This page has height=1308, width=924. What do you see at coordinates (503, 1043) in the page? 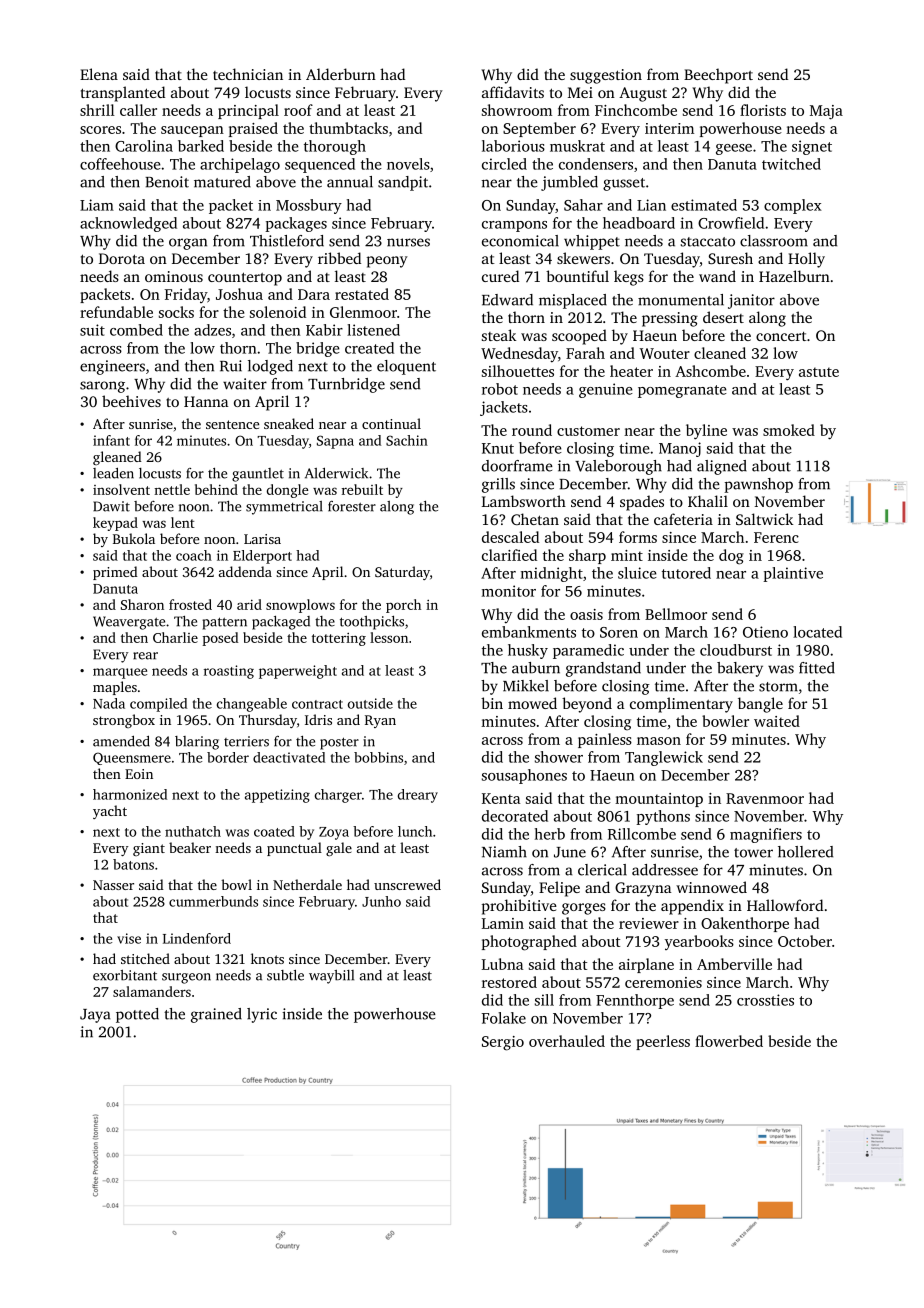
I see `Sergio` at bounding box center [503, 1043].
